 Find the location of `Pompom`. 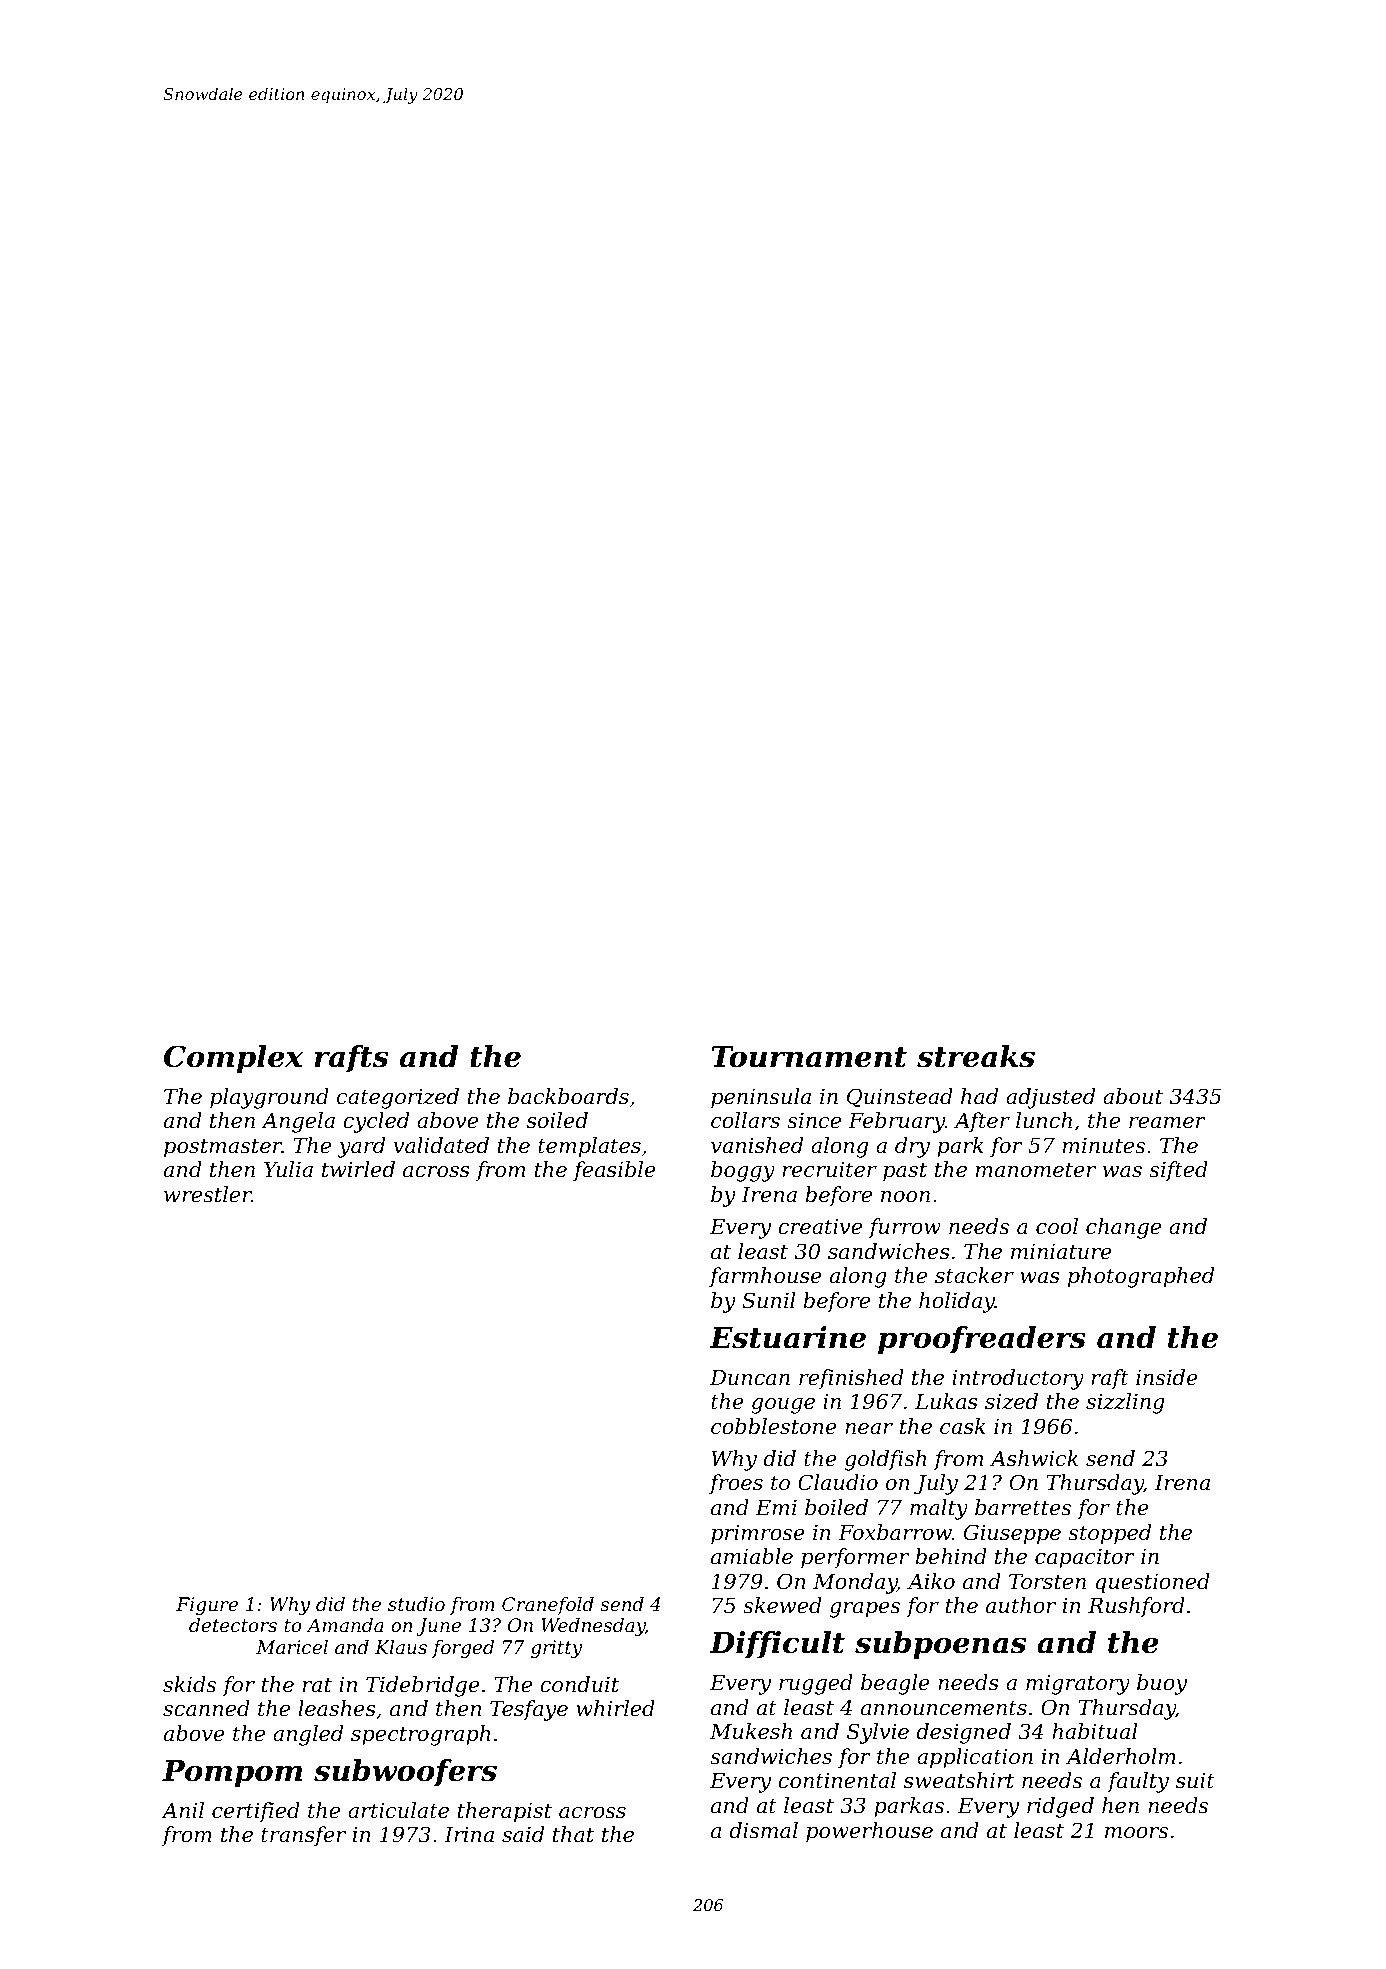

Pompom is located at coordinates (232, 1773).
